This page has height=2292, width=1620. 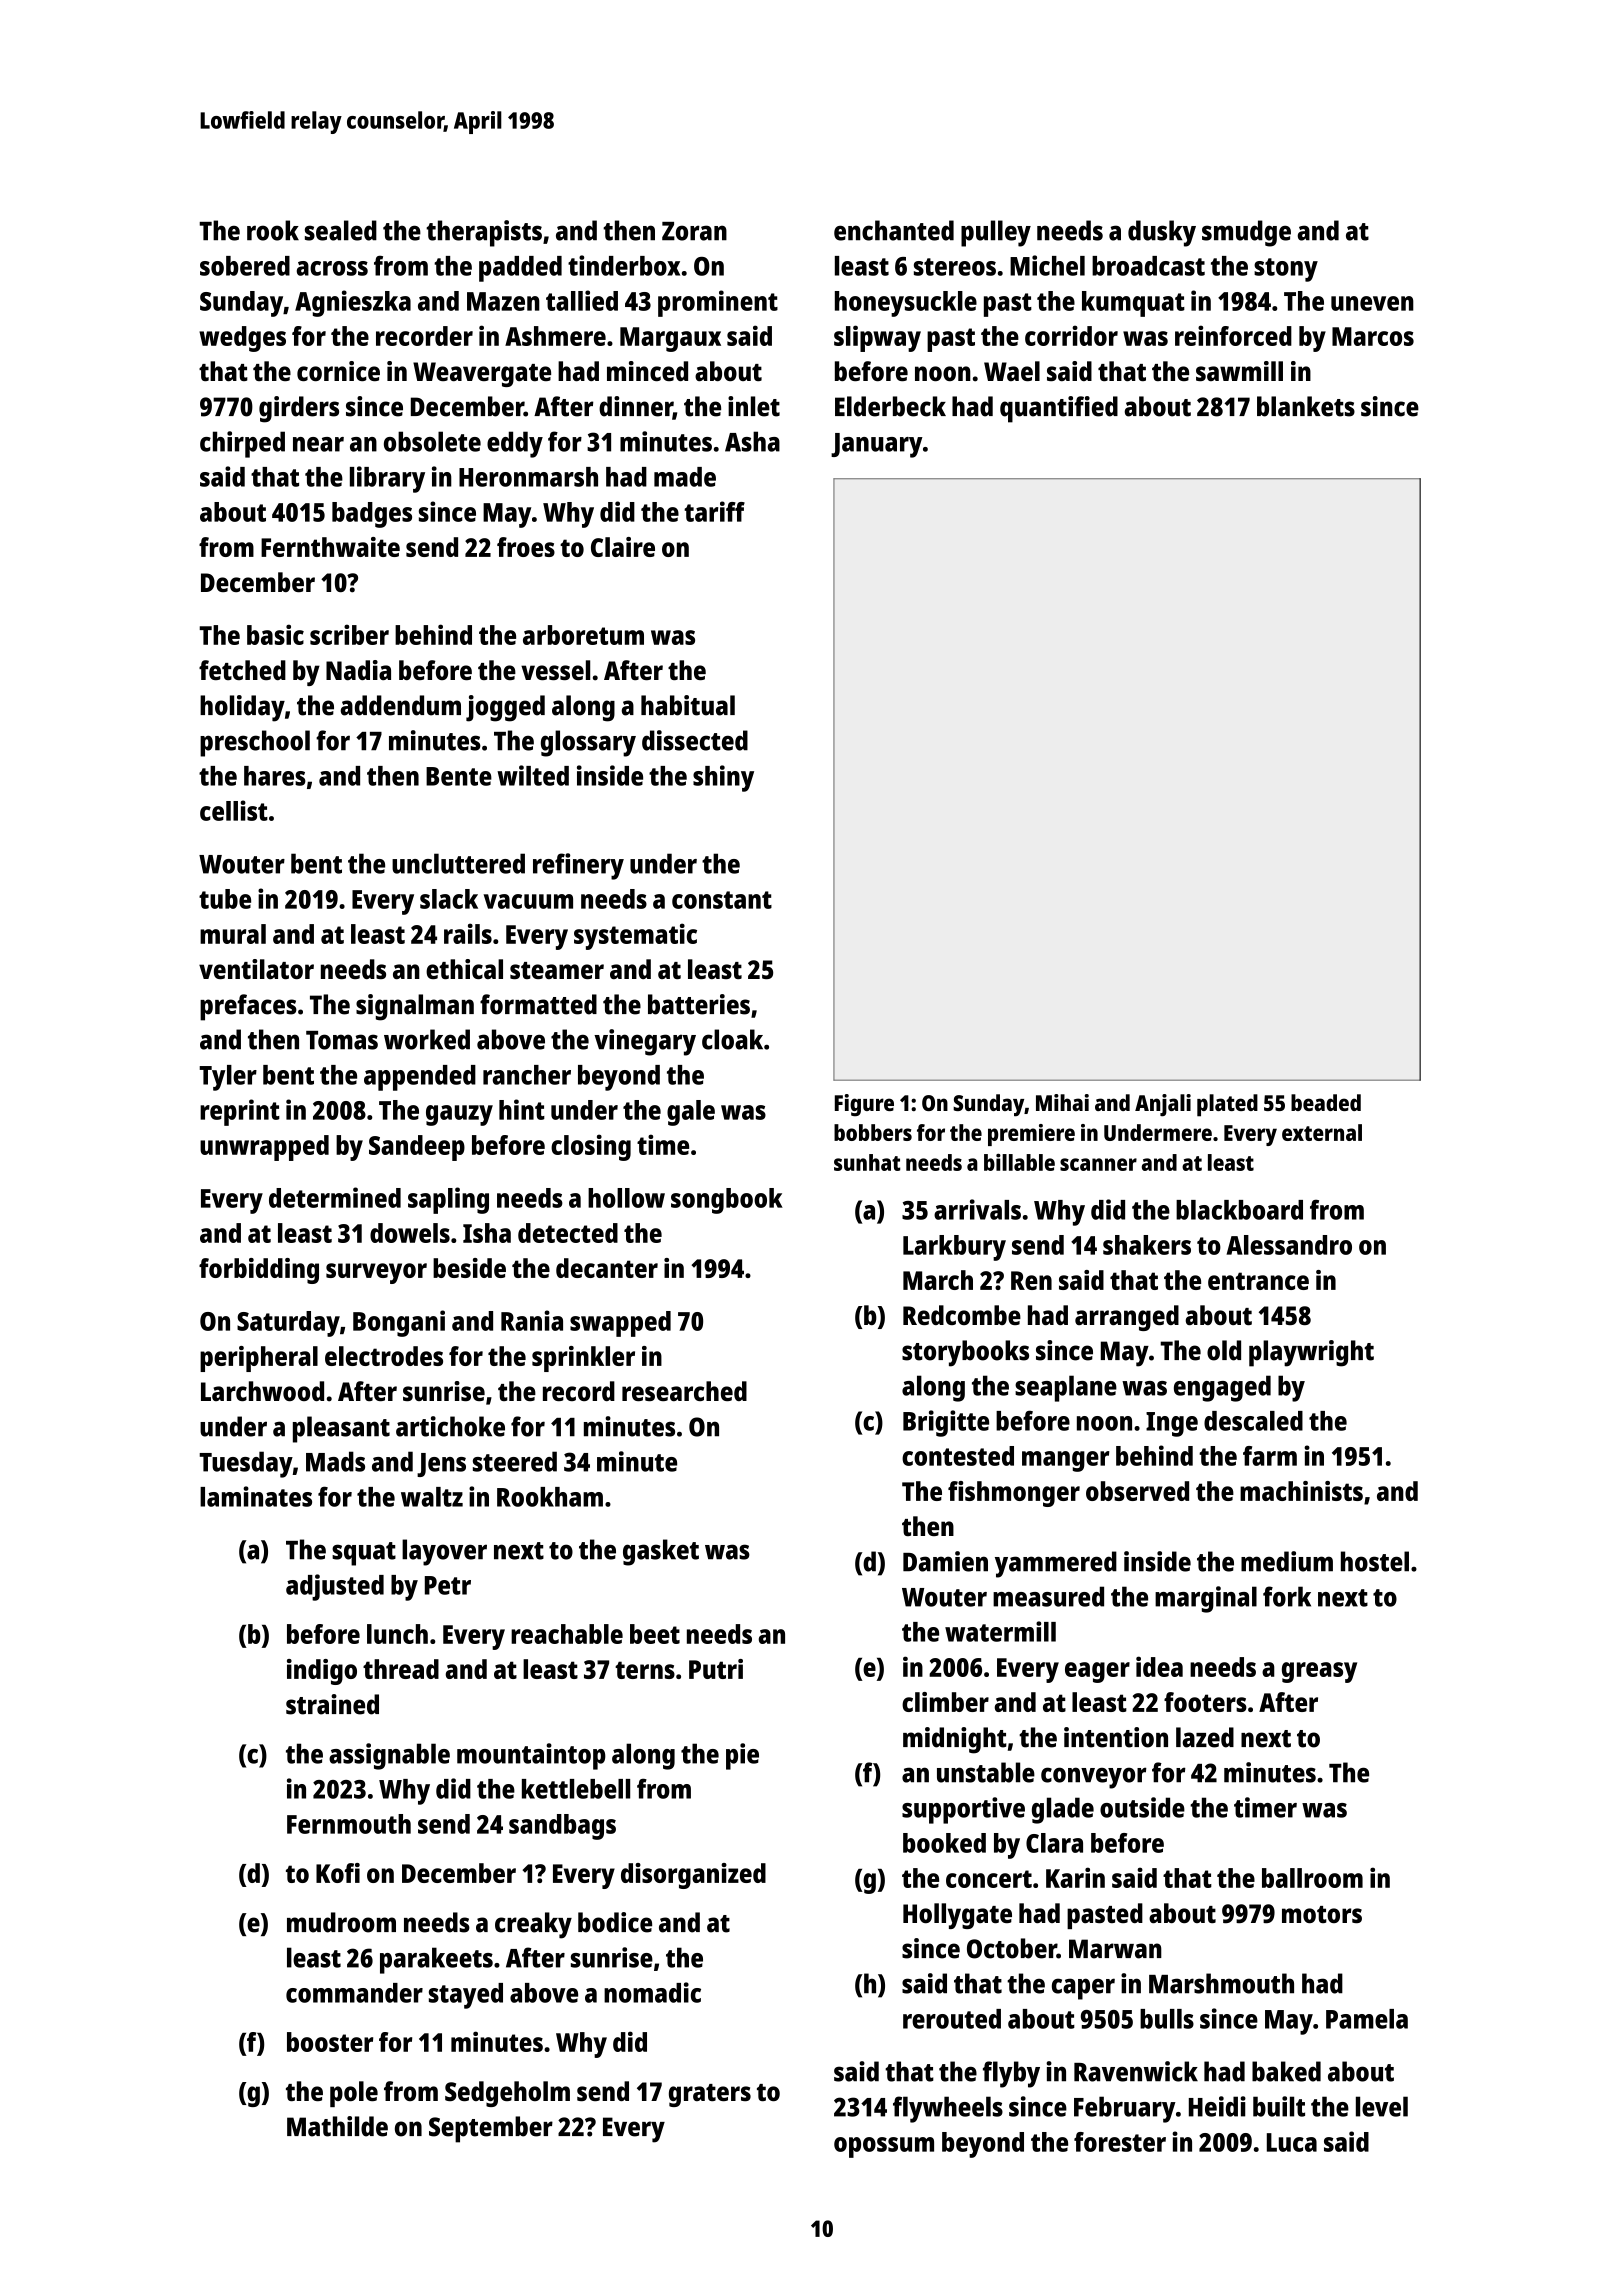 I want to click on Petr, so click(x=448, y=1585).
